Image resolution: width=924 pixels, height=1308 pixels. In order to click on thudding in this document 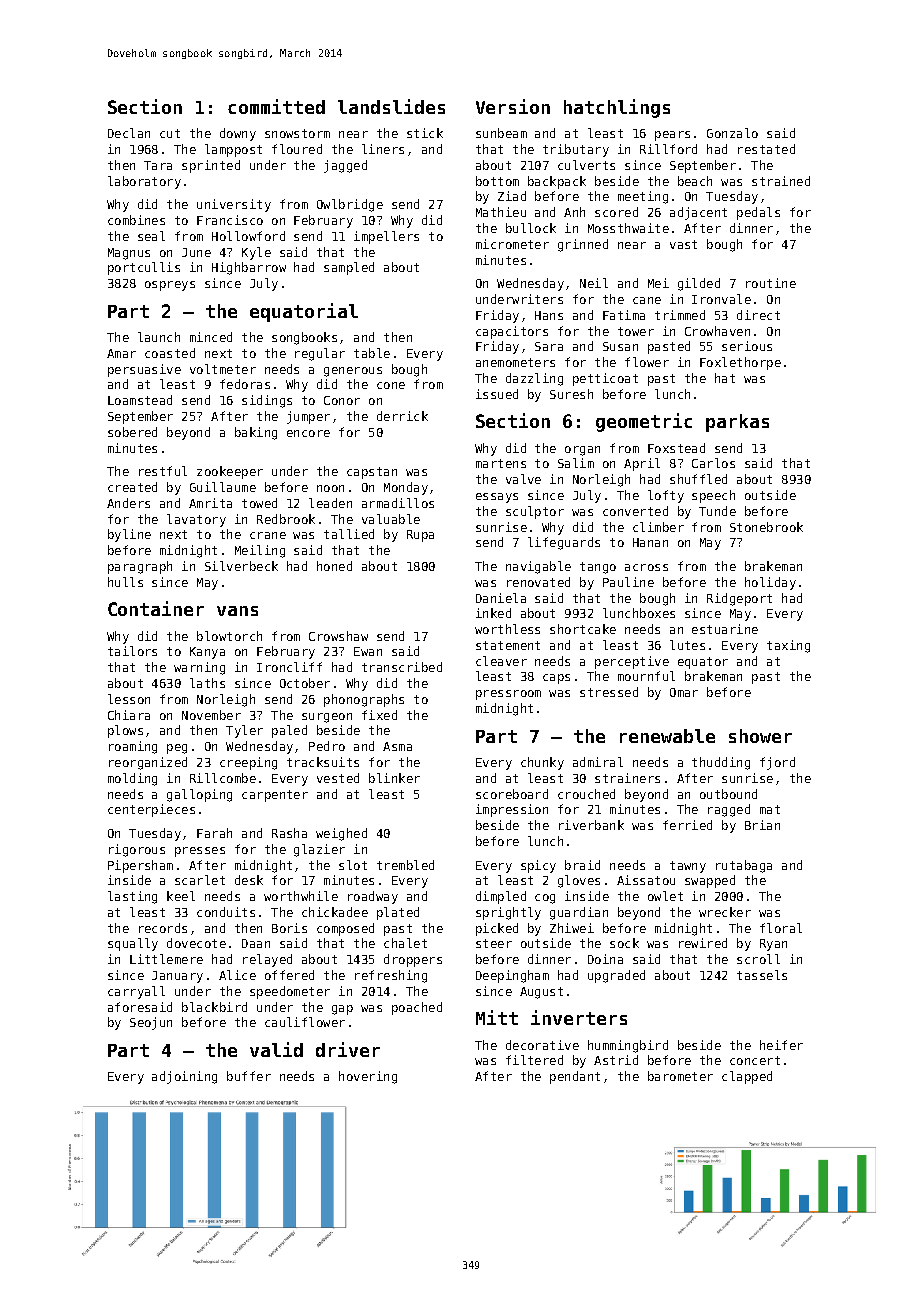, I will do `click(721, 763)`.
